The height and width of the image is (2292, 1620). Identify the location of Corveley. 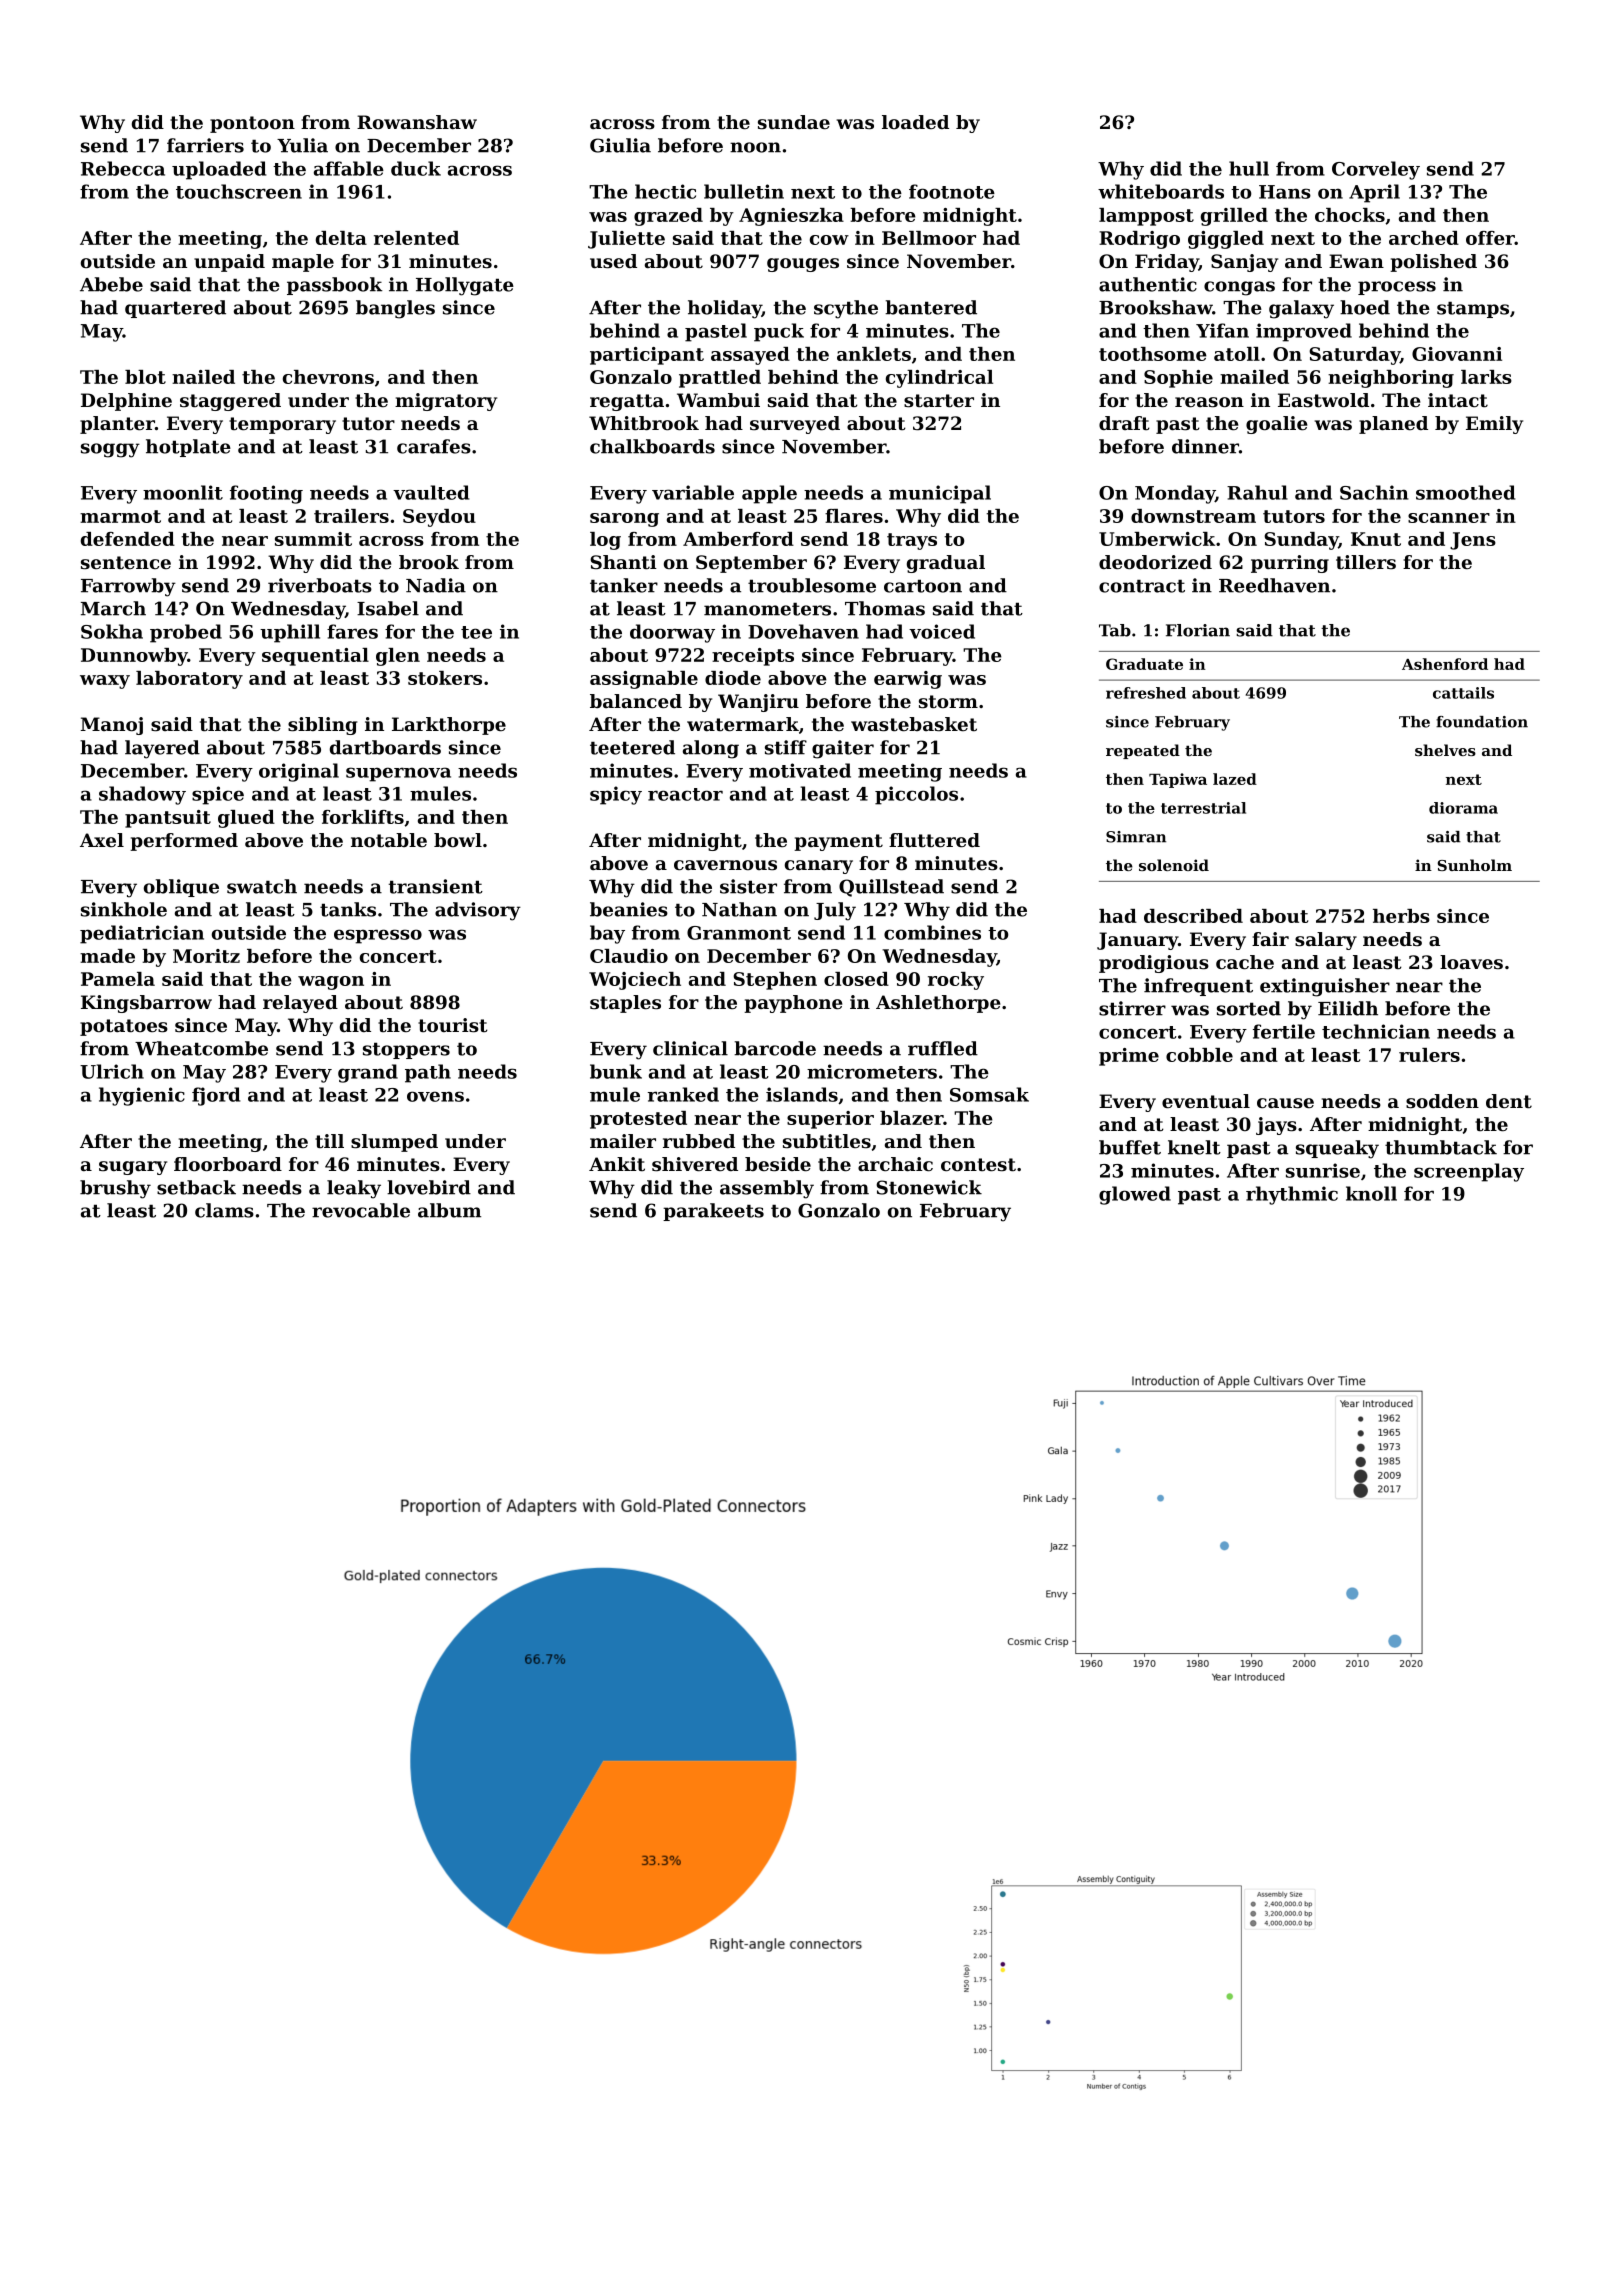
(1376, 170).
